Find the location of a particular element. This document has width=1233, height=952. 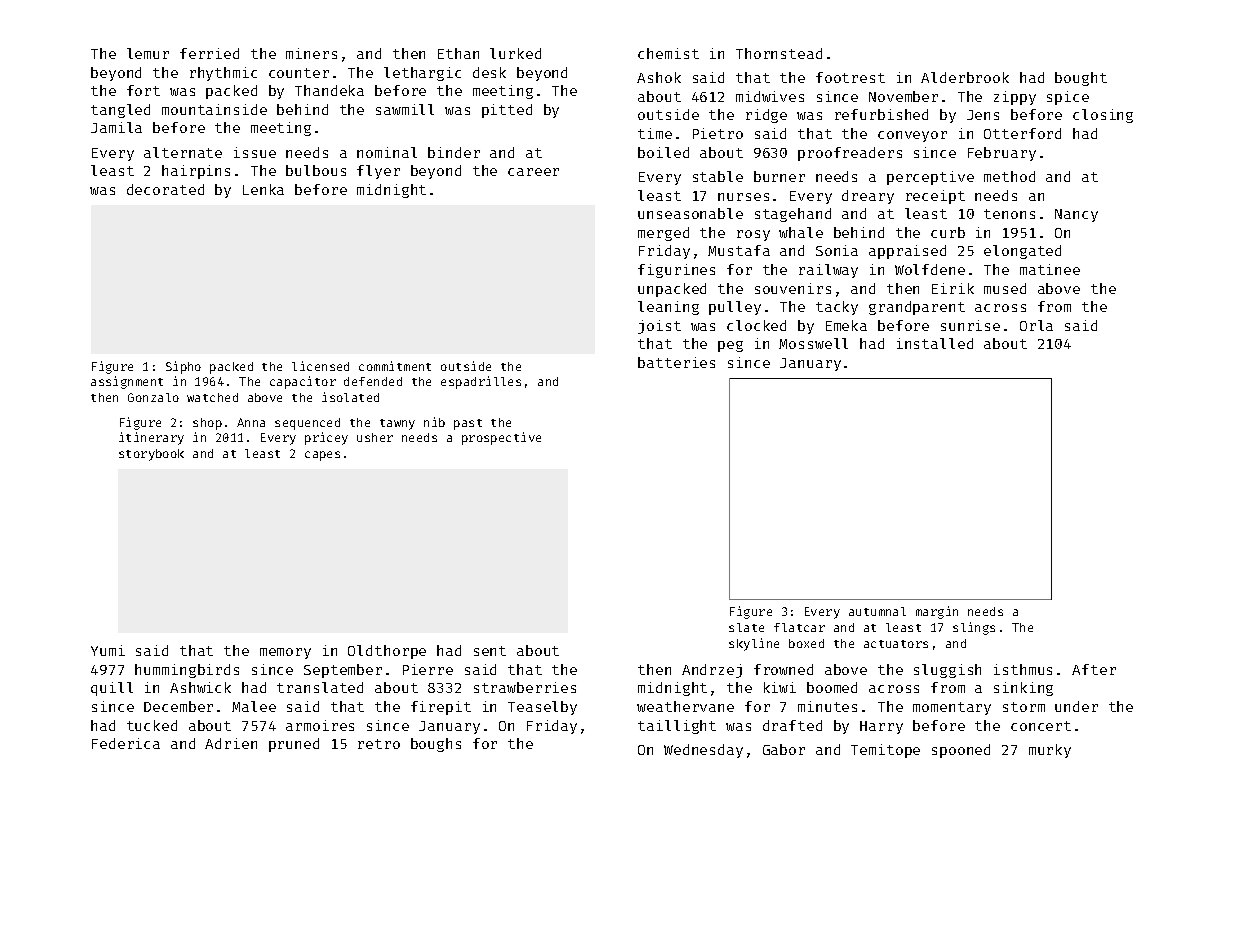

miners is located at coordinates (311, 53).
